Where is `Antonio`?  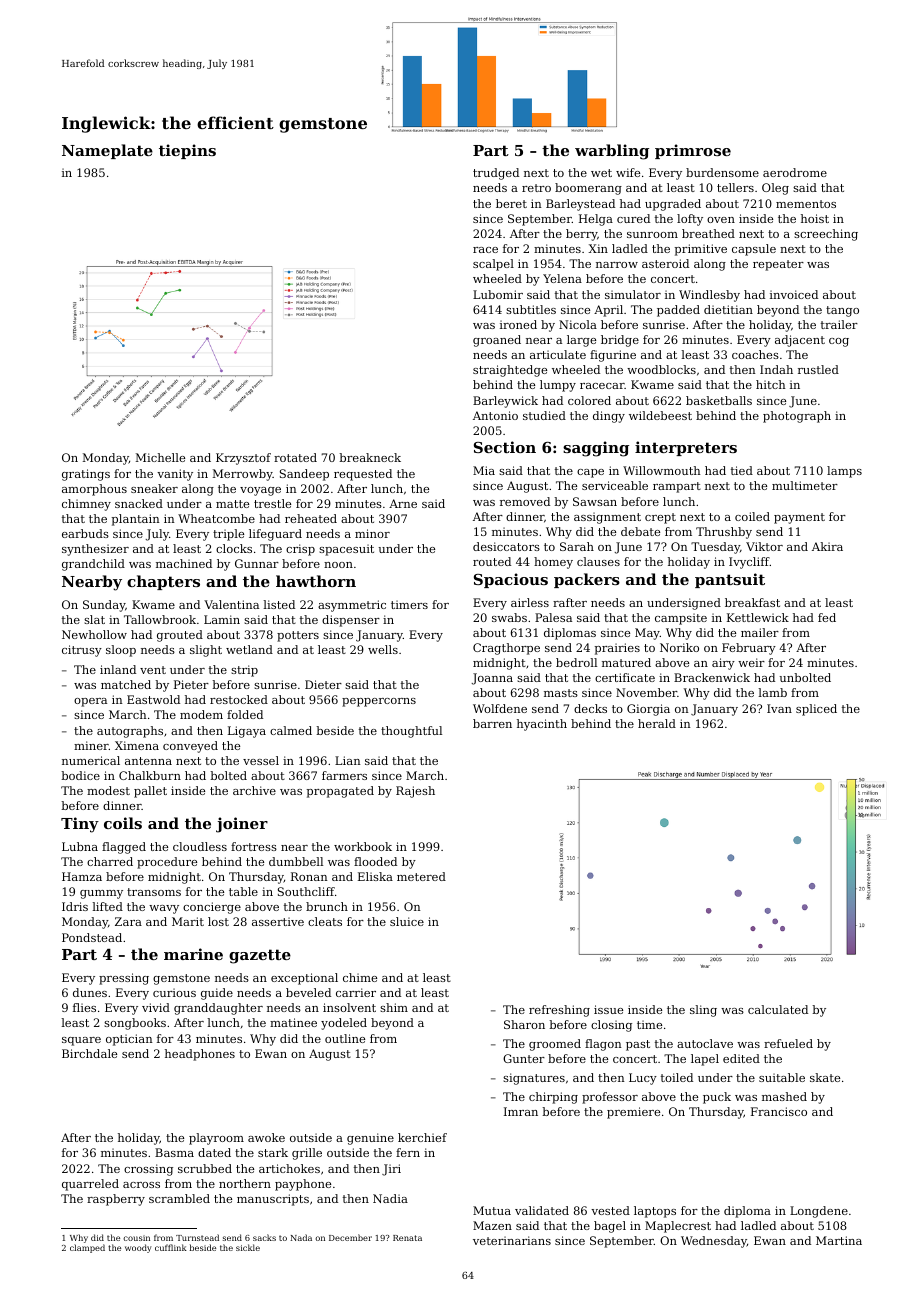
Antonio is located at coordinates (495, 415).
